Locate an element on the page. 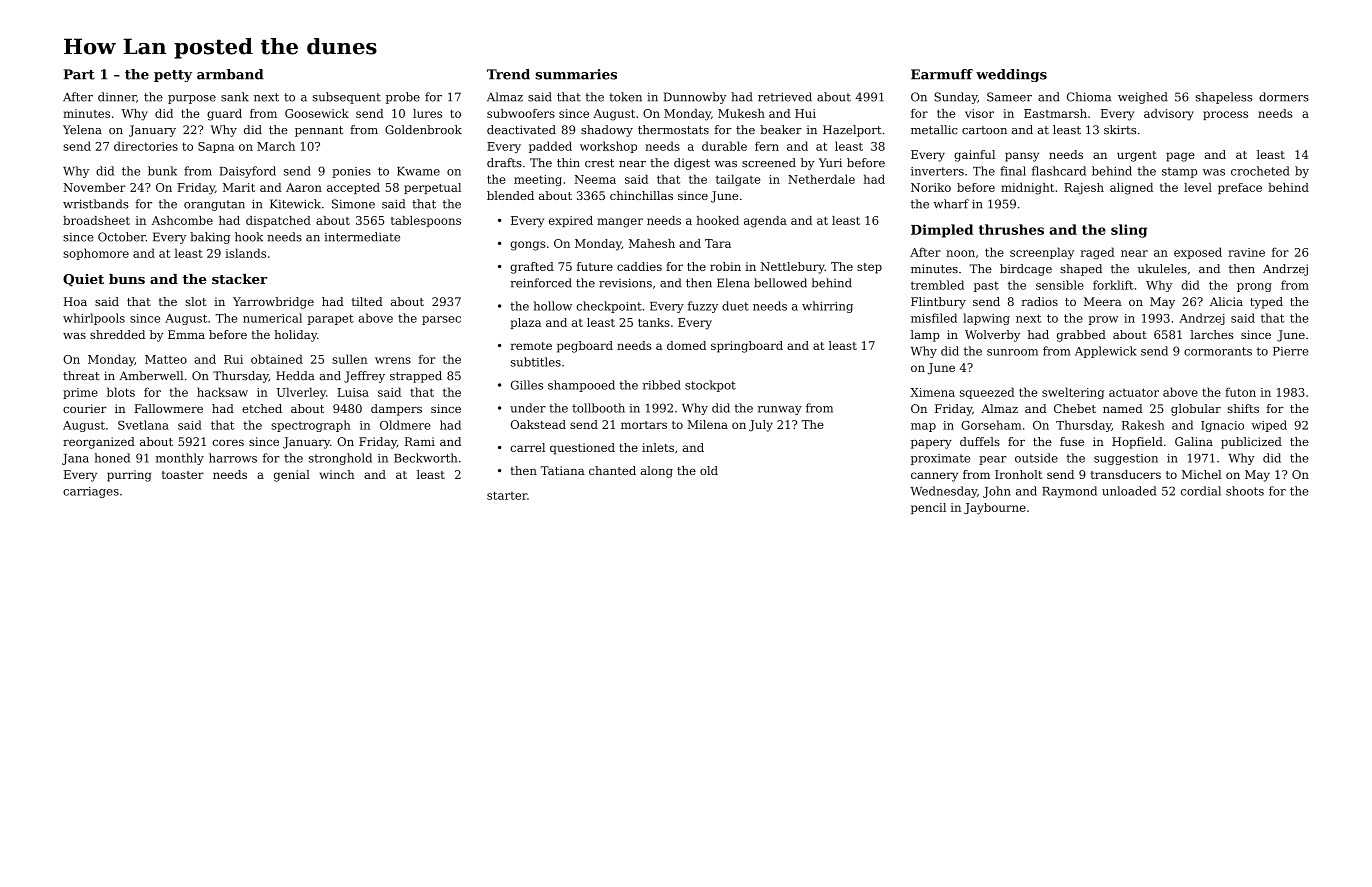  suggestion is located at coordinates (1126, 459).
